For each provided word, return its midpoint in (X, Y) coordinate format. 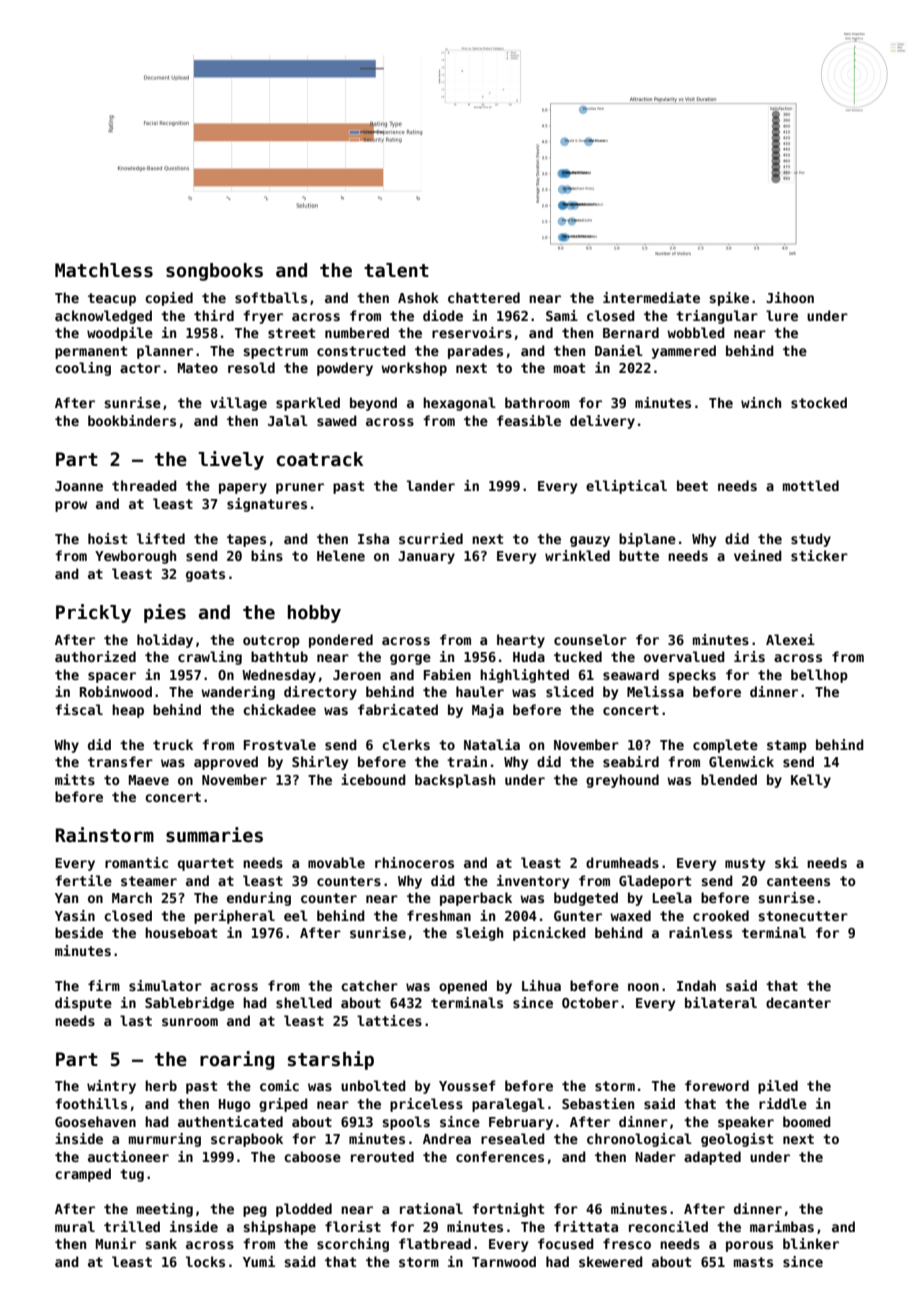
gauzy (590, 541)
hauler (480, 691)
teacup (112, 299)
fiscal (79, 709)
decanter (798, 1002)
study (811, 540)
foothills (91, 1103)
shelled (304, 1002)
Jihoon (790, 297)
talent (396, 270)
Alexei (790, 639)
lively (231, 460)
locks (205, 1261)
